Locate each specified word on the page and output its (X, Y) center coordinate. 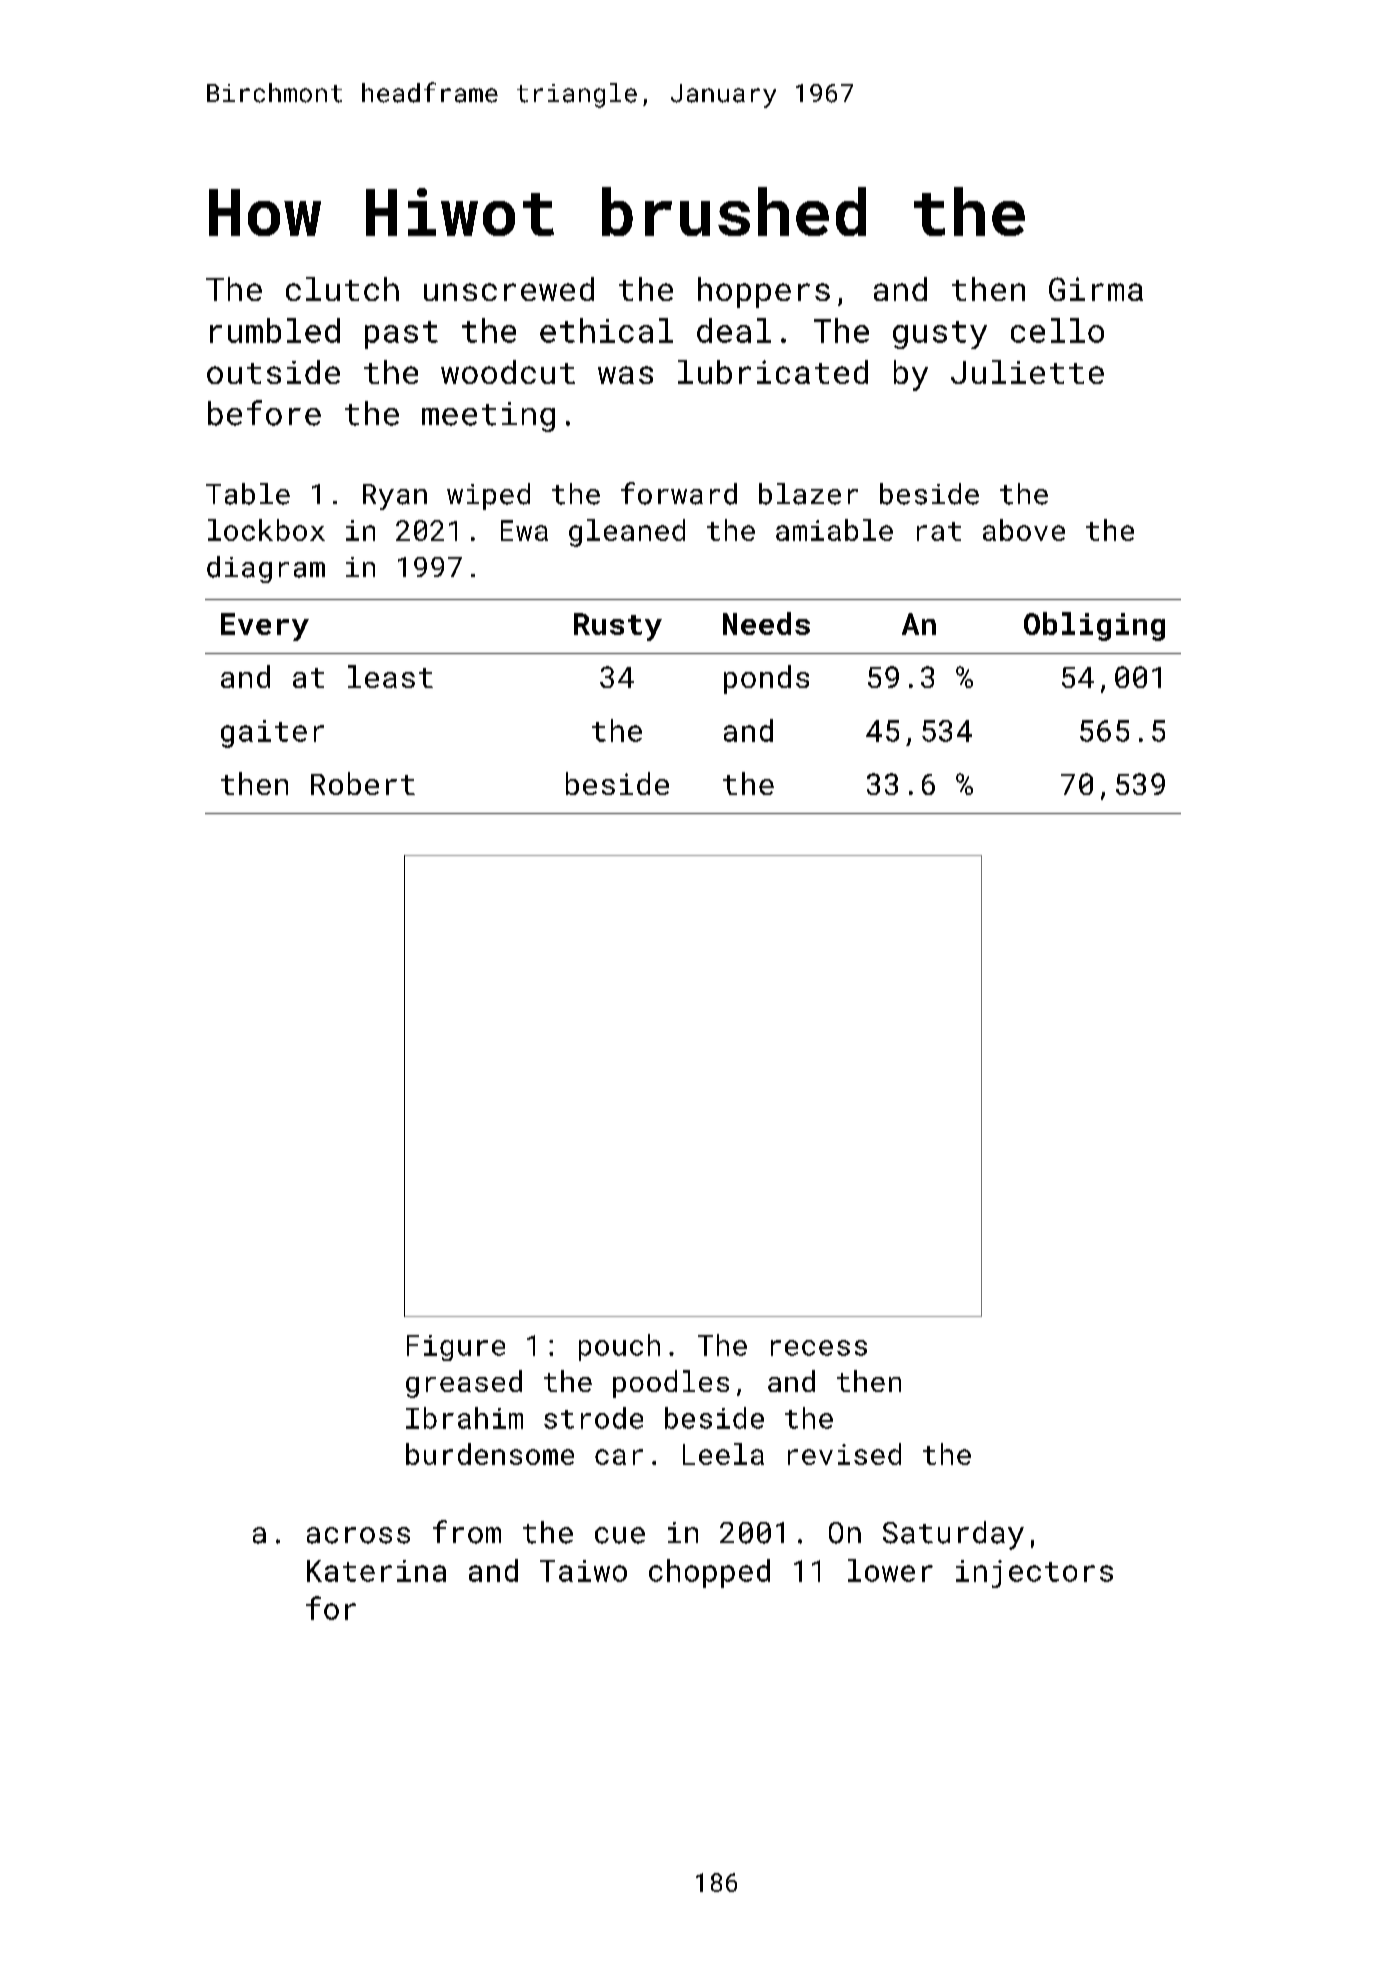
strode (593, 1418)
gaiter (272, 734)
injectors (1034, 1574)
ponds (766, 679)
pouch (619, 1347)
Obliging (1094, 626)
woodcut (508, 372)
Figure (456, 1348)
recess (819, 1348)
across (358, 1535)
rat (939, 531)
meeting (488, 417)
